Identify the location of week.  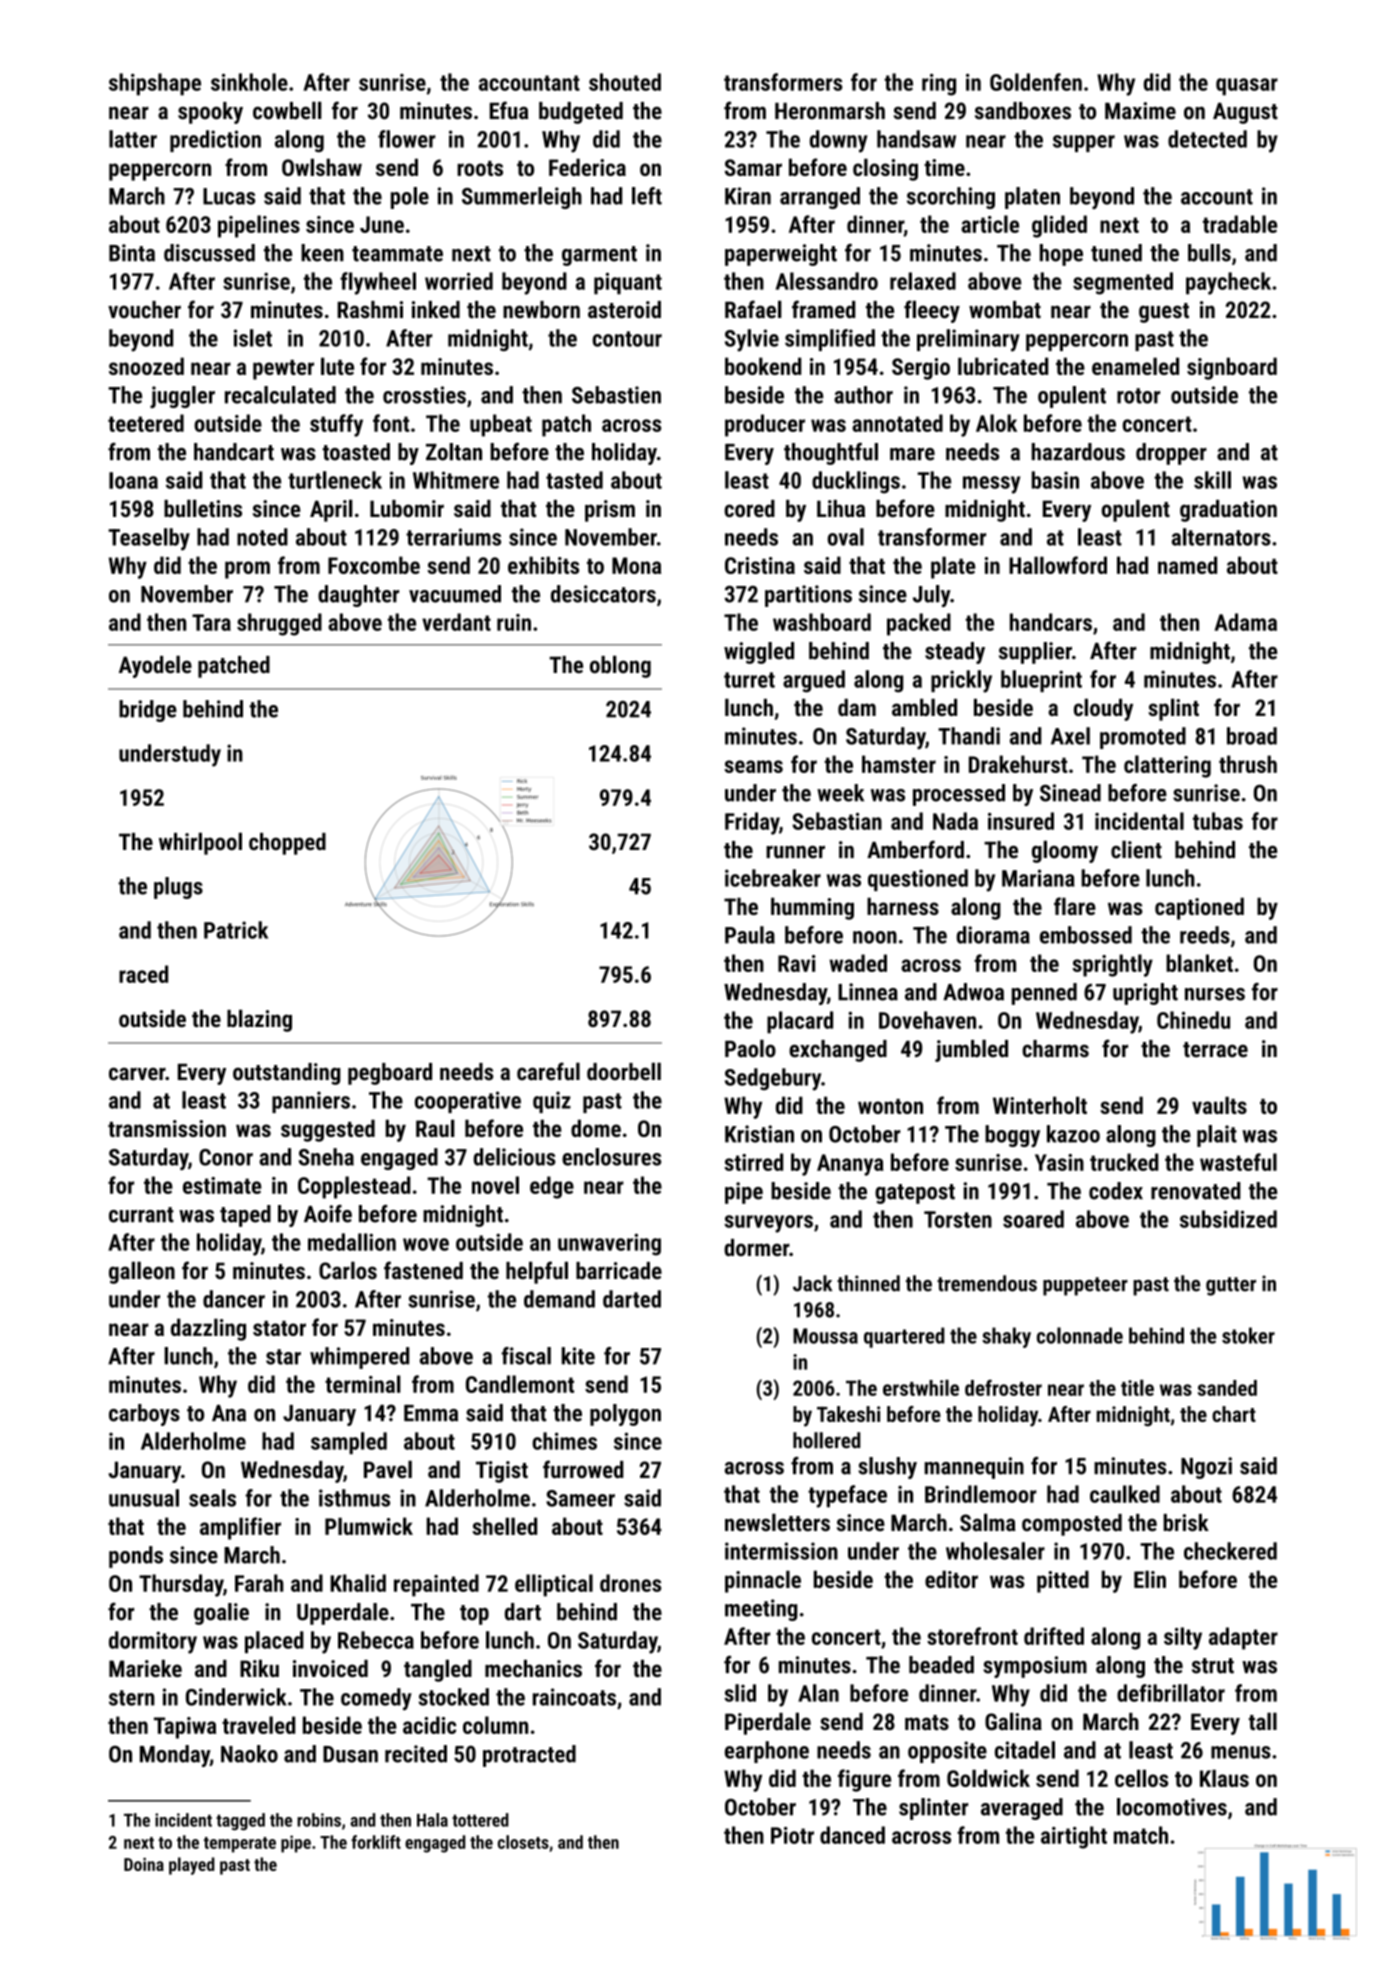
(840, 793).
